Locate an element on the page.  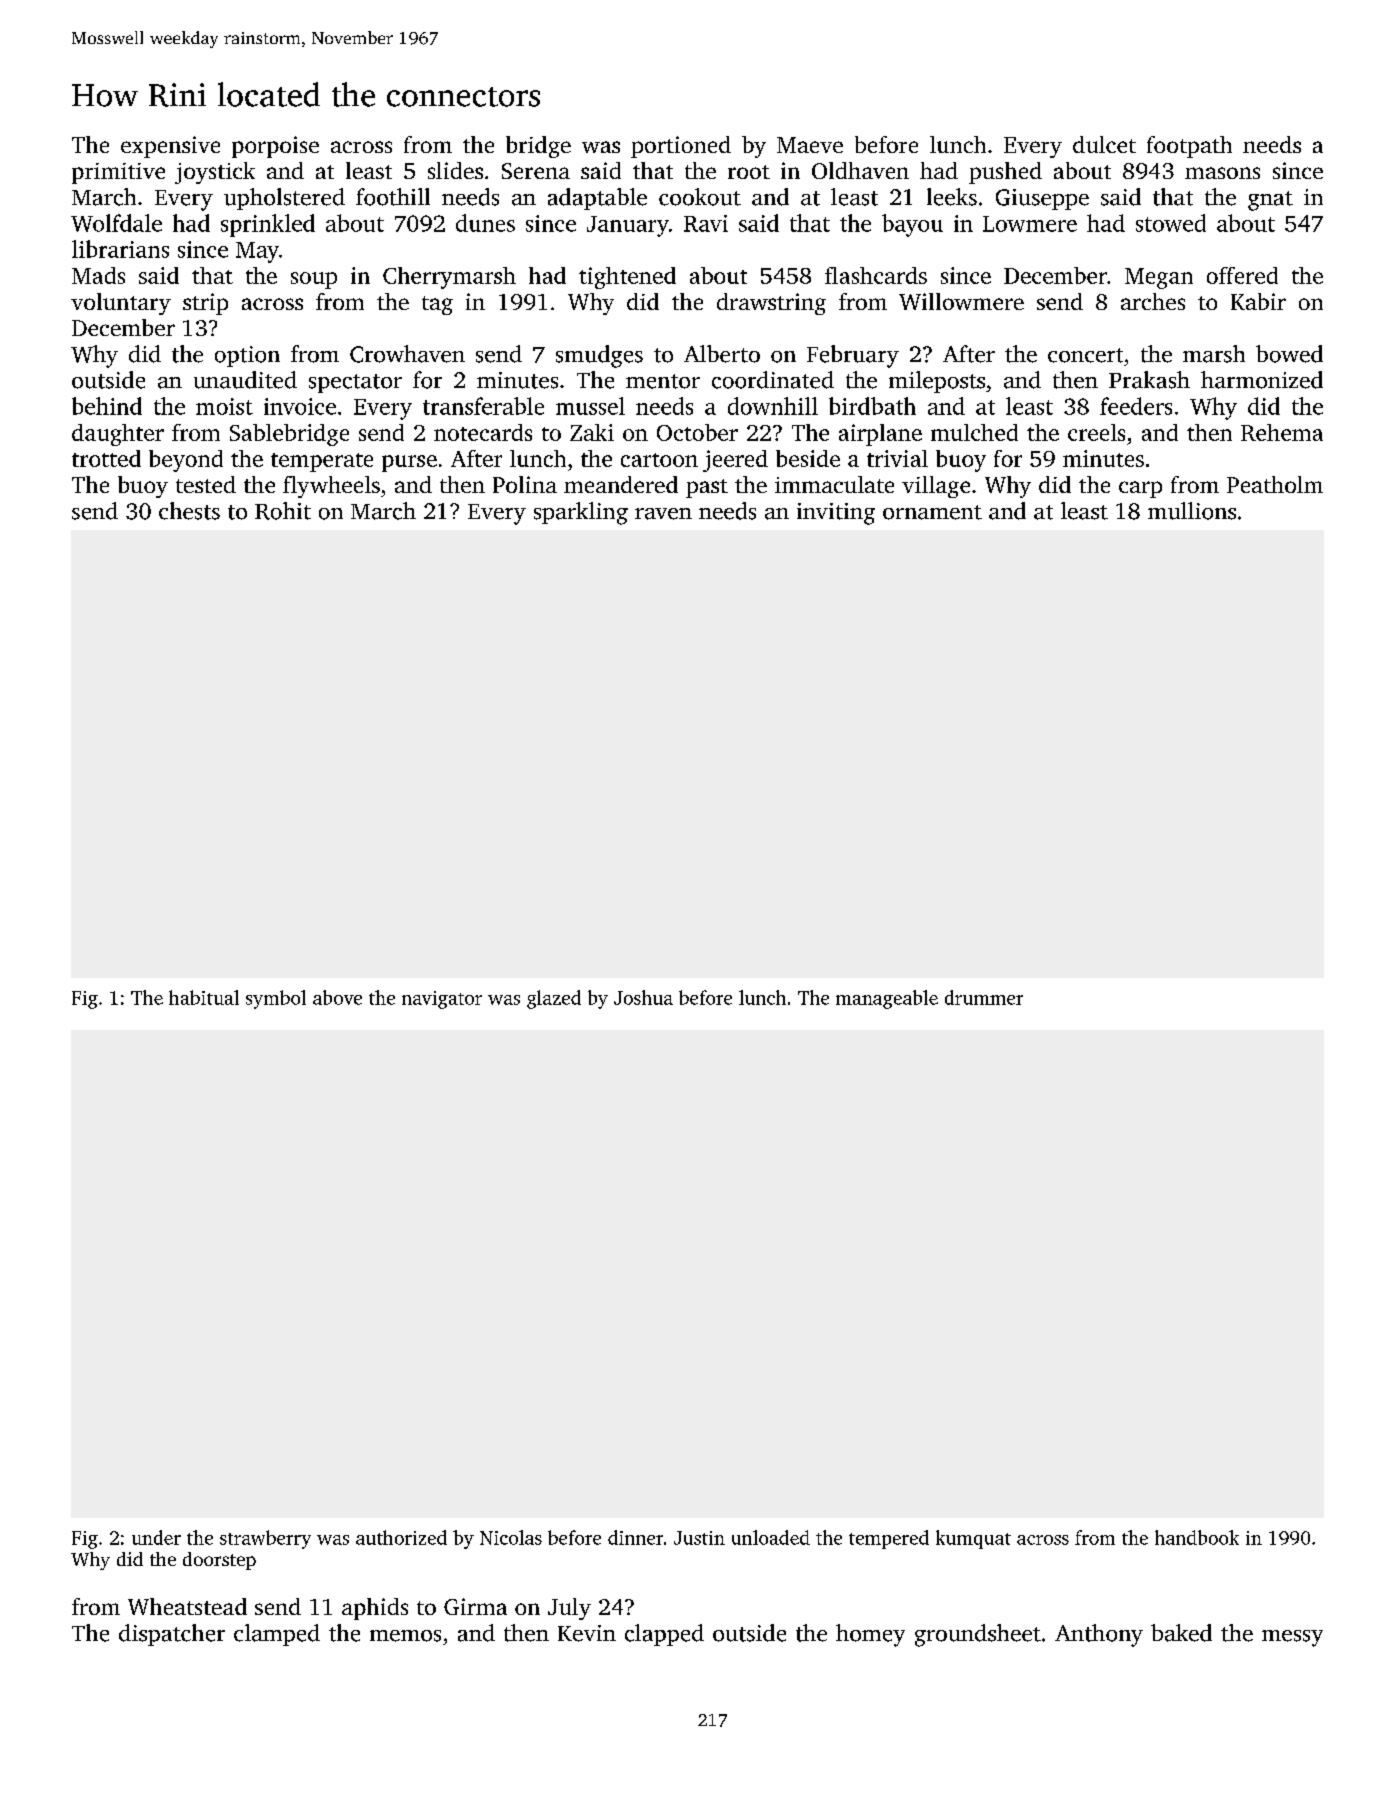
under is located at coordinates (156, 1537).
